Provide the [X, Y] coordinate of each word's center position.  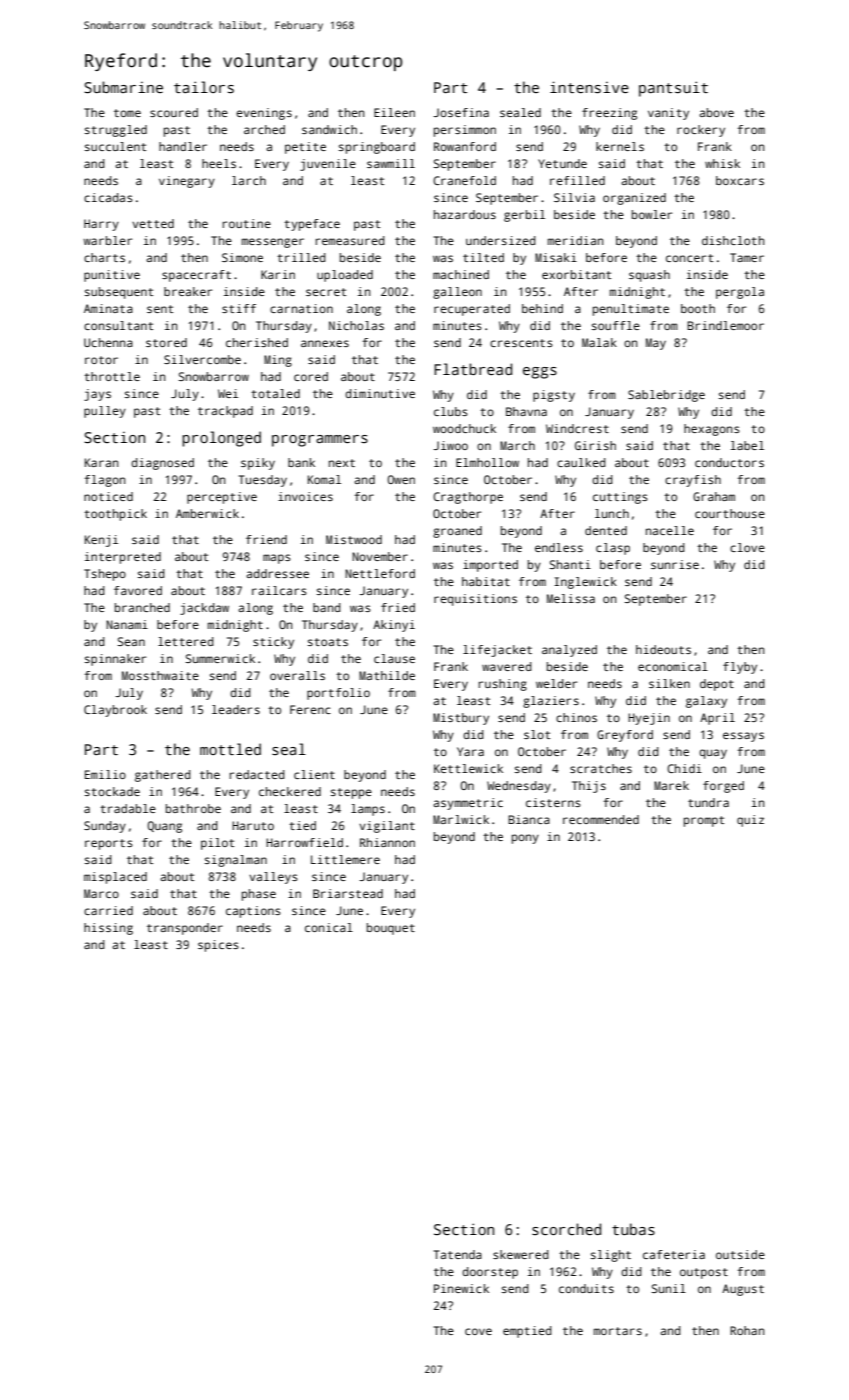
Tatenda [458, 1254]
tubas [633, 1229]
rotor [101, 360]
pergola [740, 293]
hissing [108, 929]
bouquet [391, 929]
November [380, 556]
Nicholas [356, 325]
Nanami [127, 624]
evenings [264, 114]
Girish [595, 445]
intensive [589, 87]
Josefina [461, 112]
